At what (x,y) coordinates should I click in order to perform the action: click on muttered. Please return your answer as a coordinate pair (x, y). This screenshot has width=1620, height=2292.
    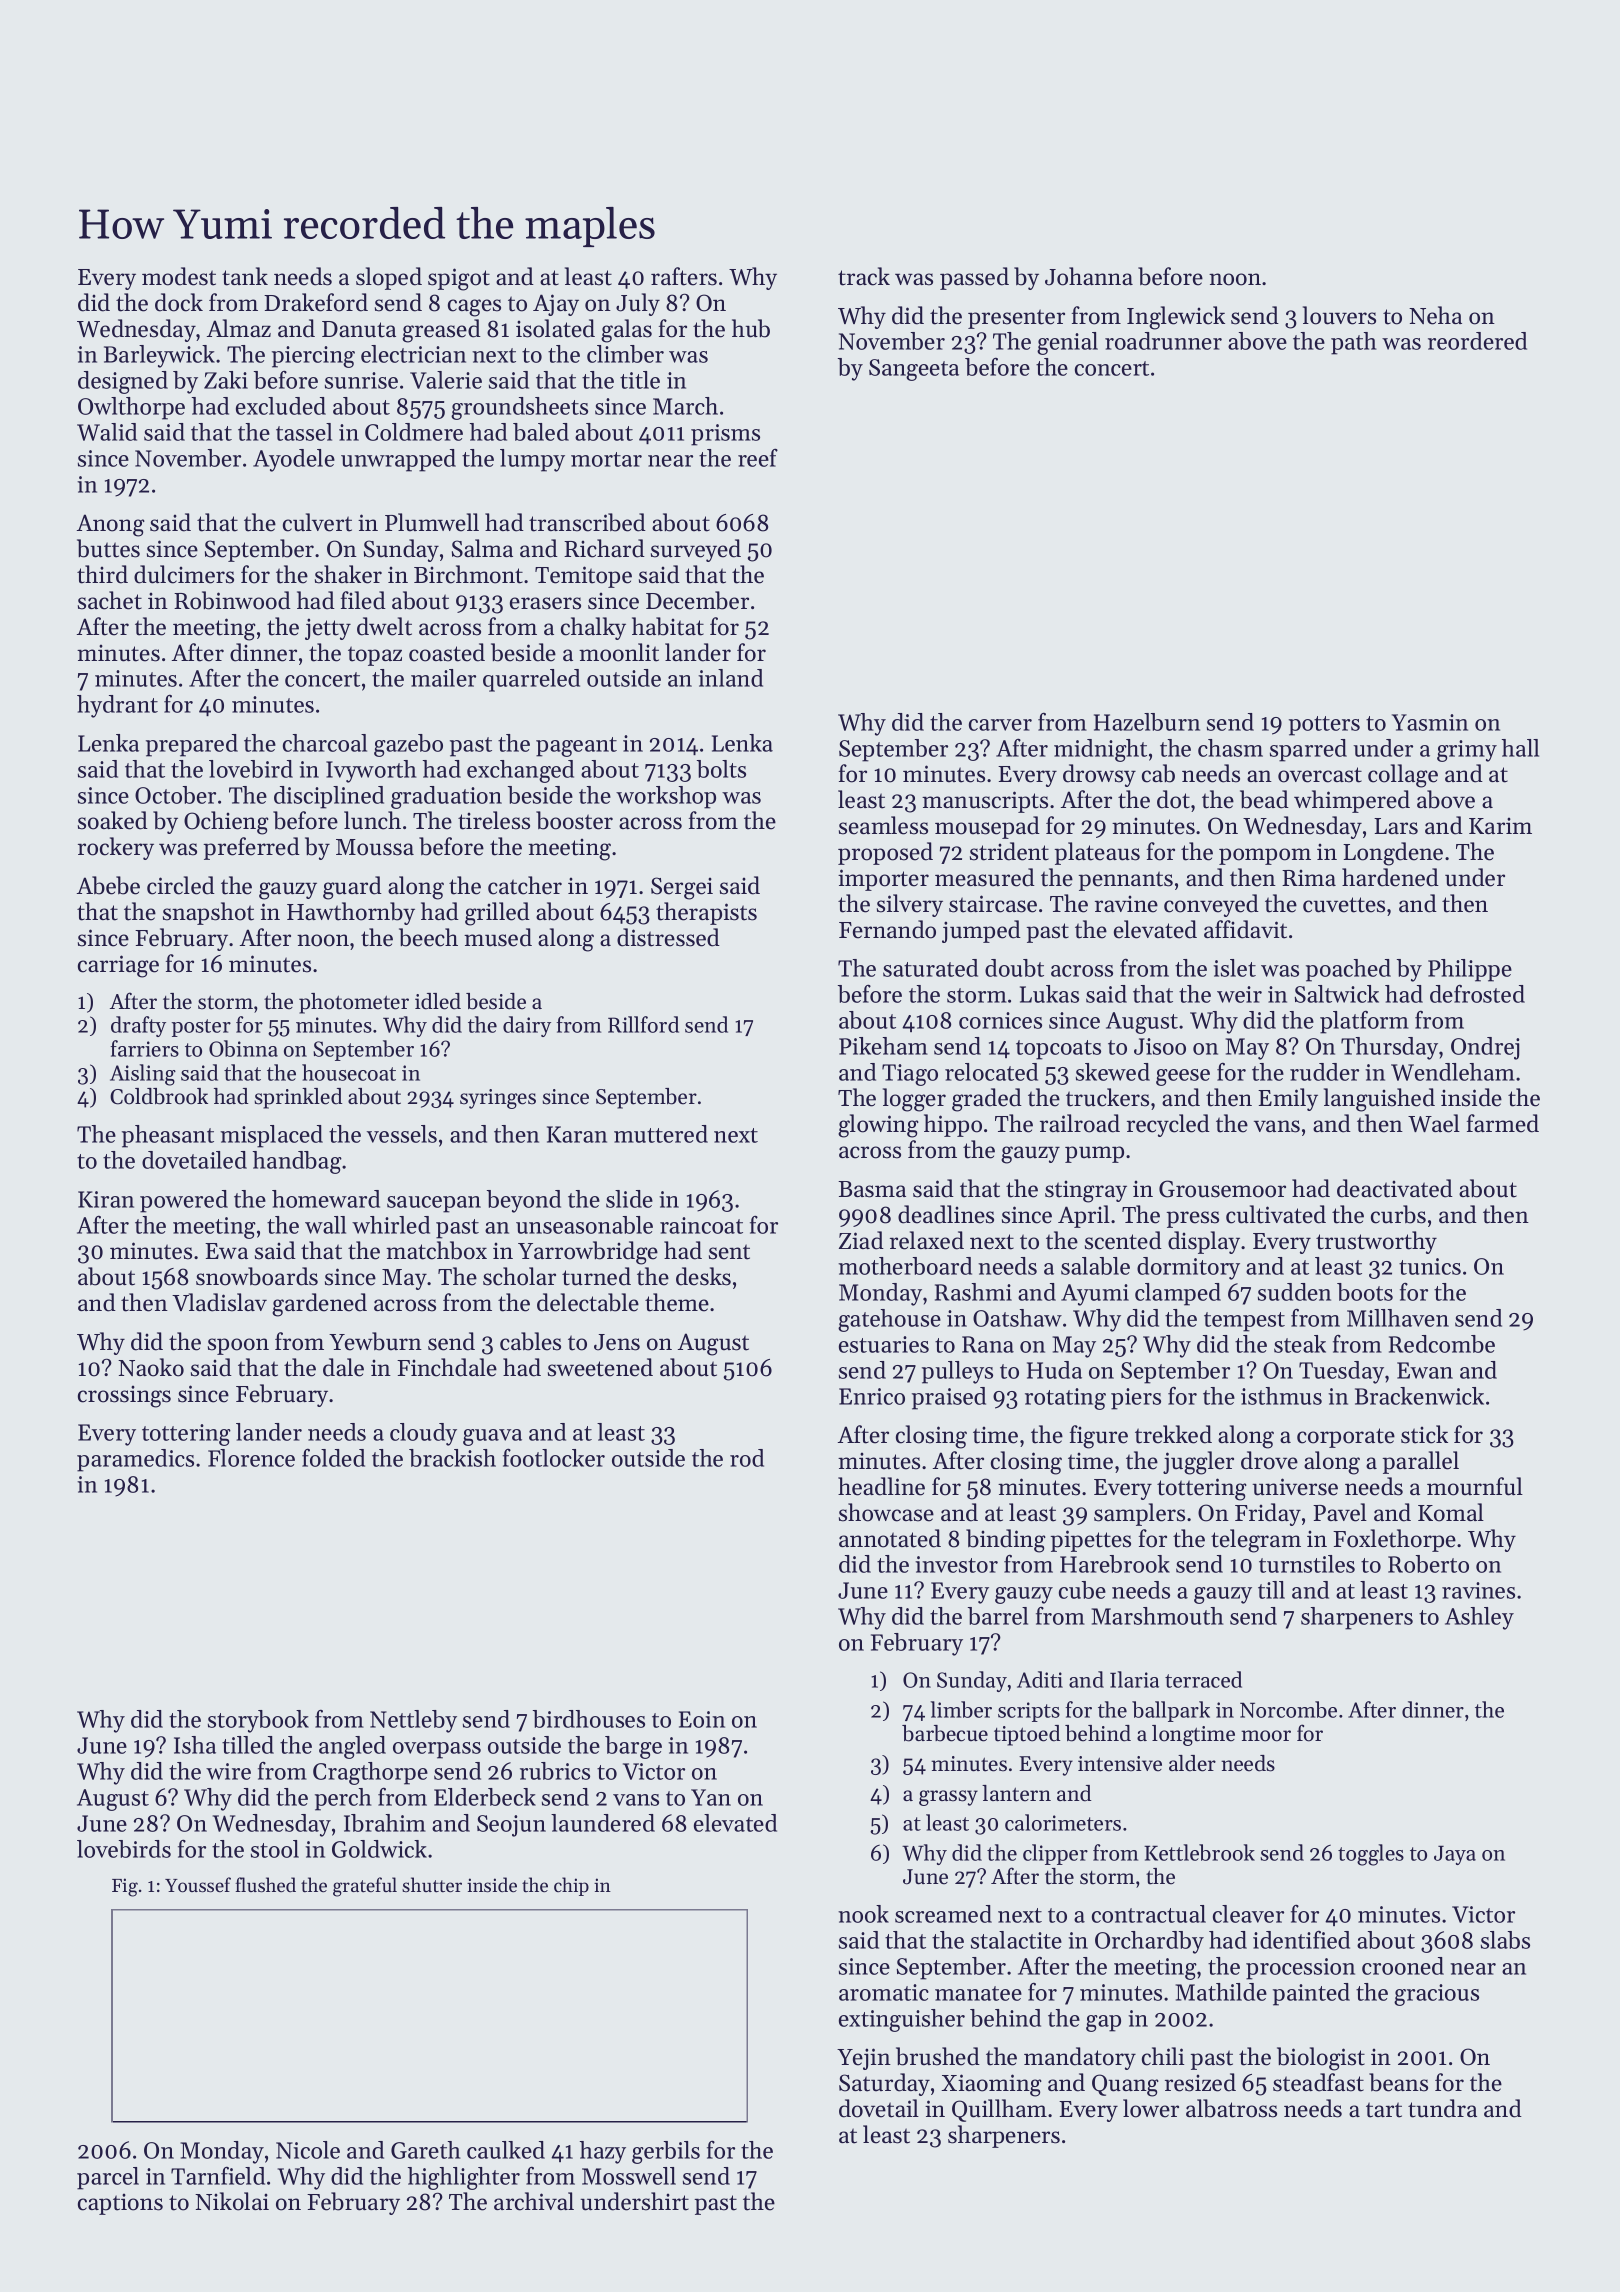
    Looking at the image, I should click on (661, 1134).
